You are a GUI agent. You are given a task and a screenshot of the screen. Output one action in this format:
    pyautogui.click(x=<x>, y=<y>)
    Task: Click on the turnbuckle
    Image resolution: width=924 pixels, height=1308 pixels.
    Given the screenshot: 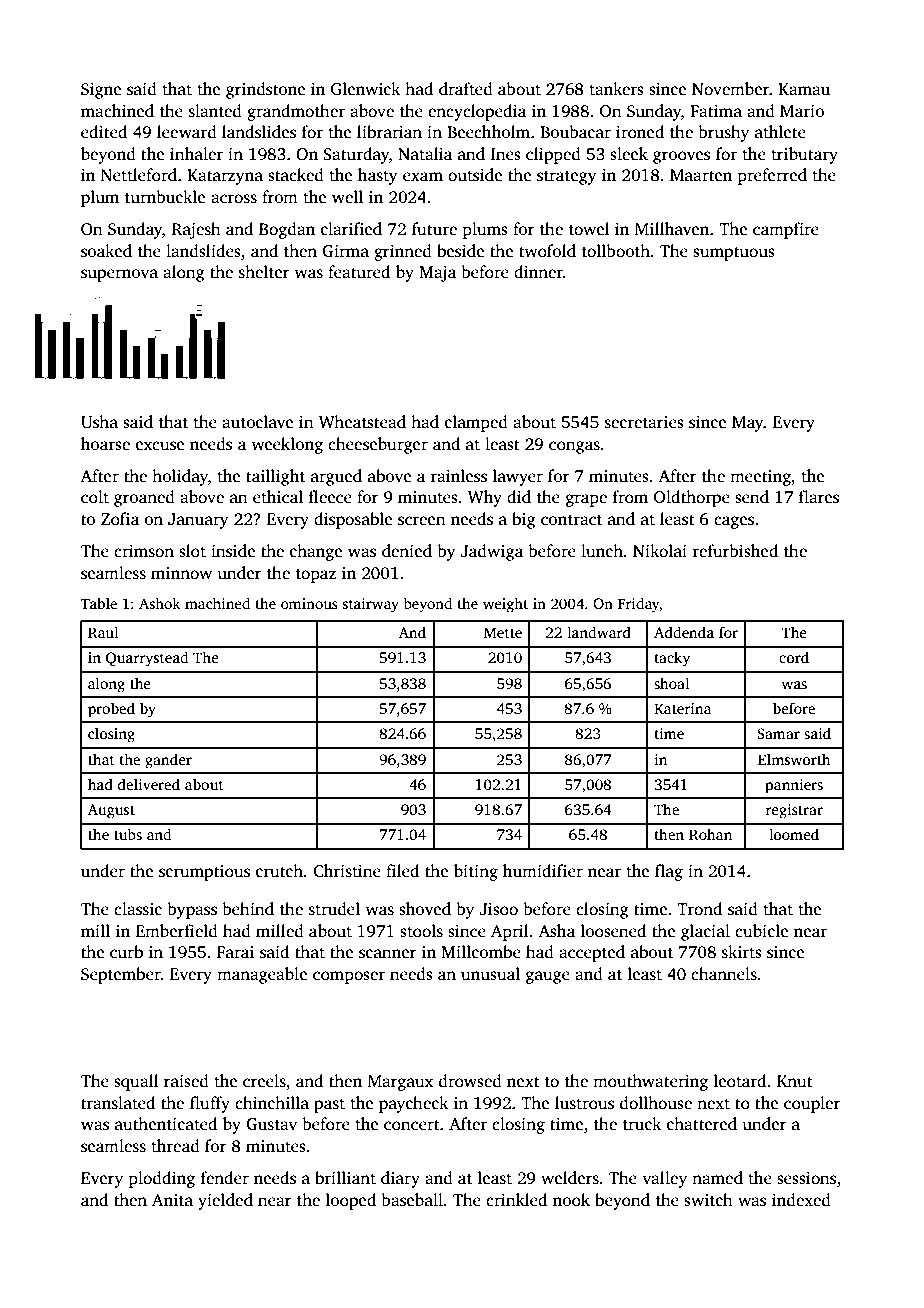 What is the action you would take?
    pyautogui.click(x=165, y=196)
